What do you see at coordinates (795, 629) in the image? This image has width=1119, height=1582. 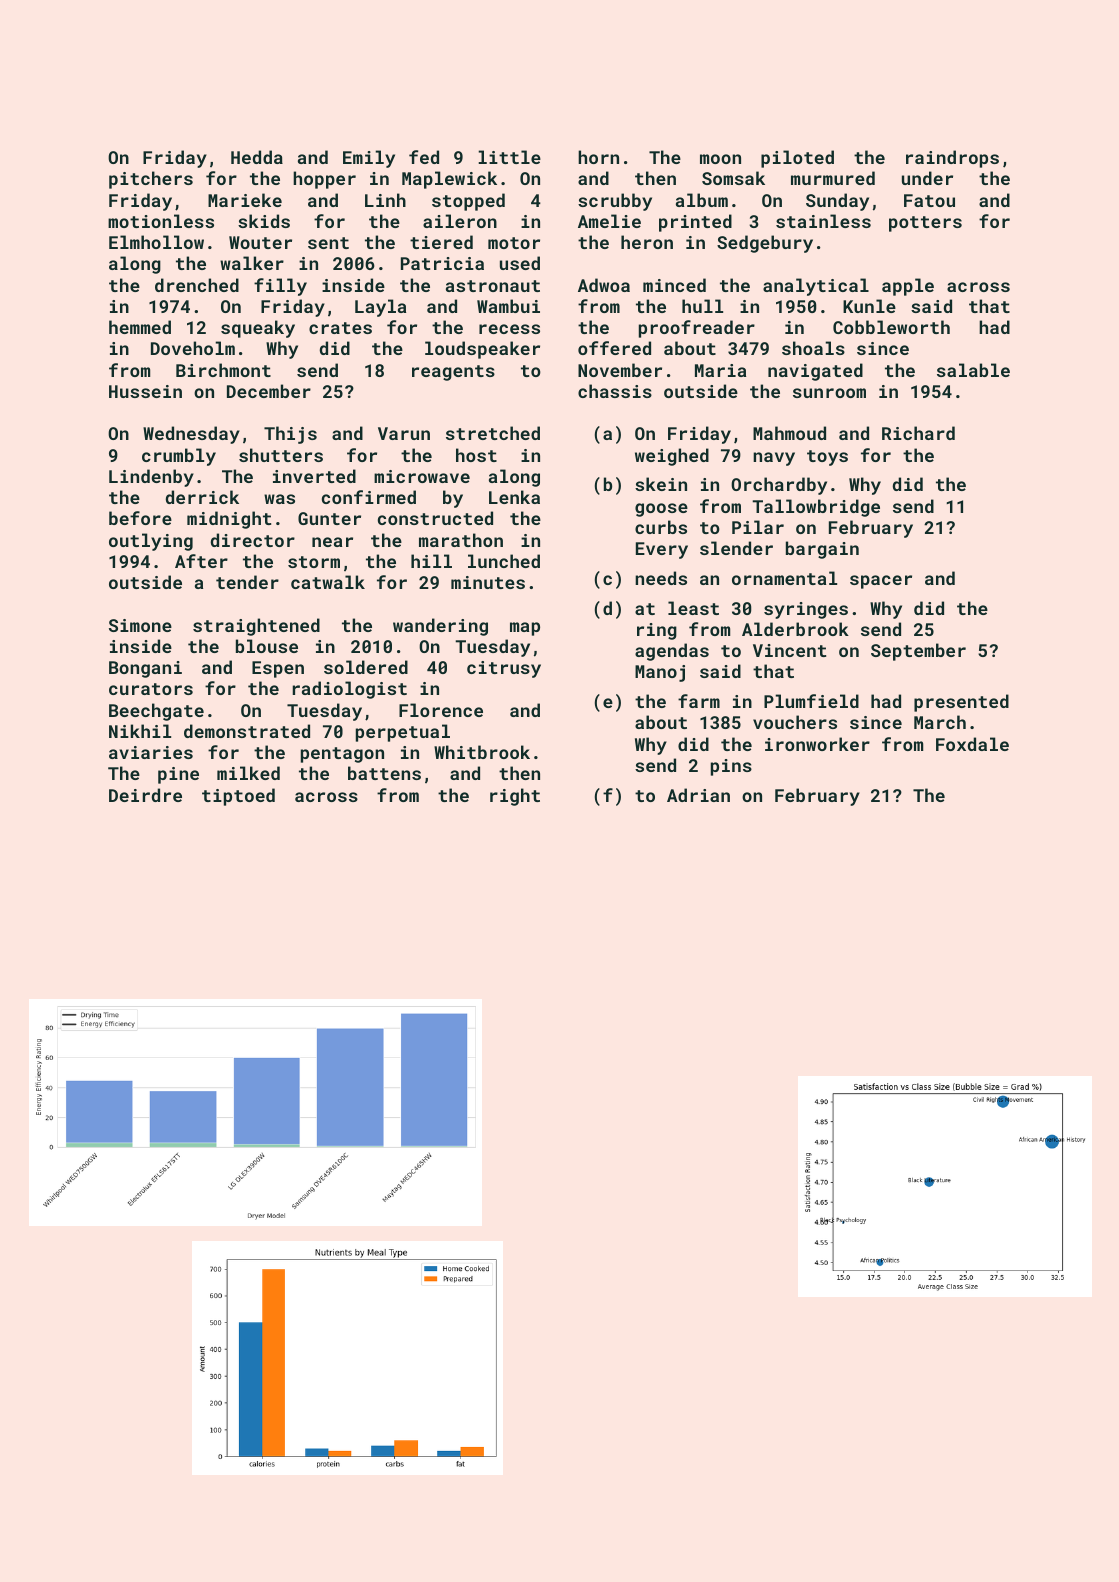 I see `Alderbrook` at bounding box center [795, 629].
